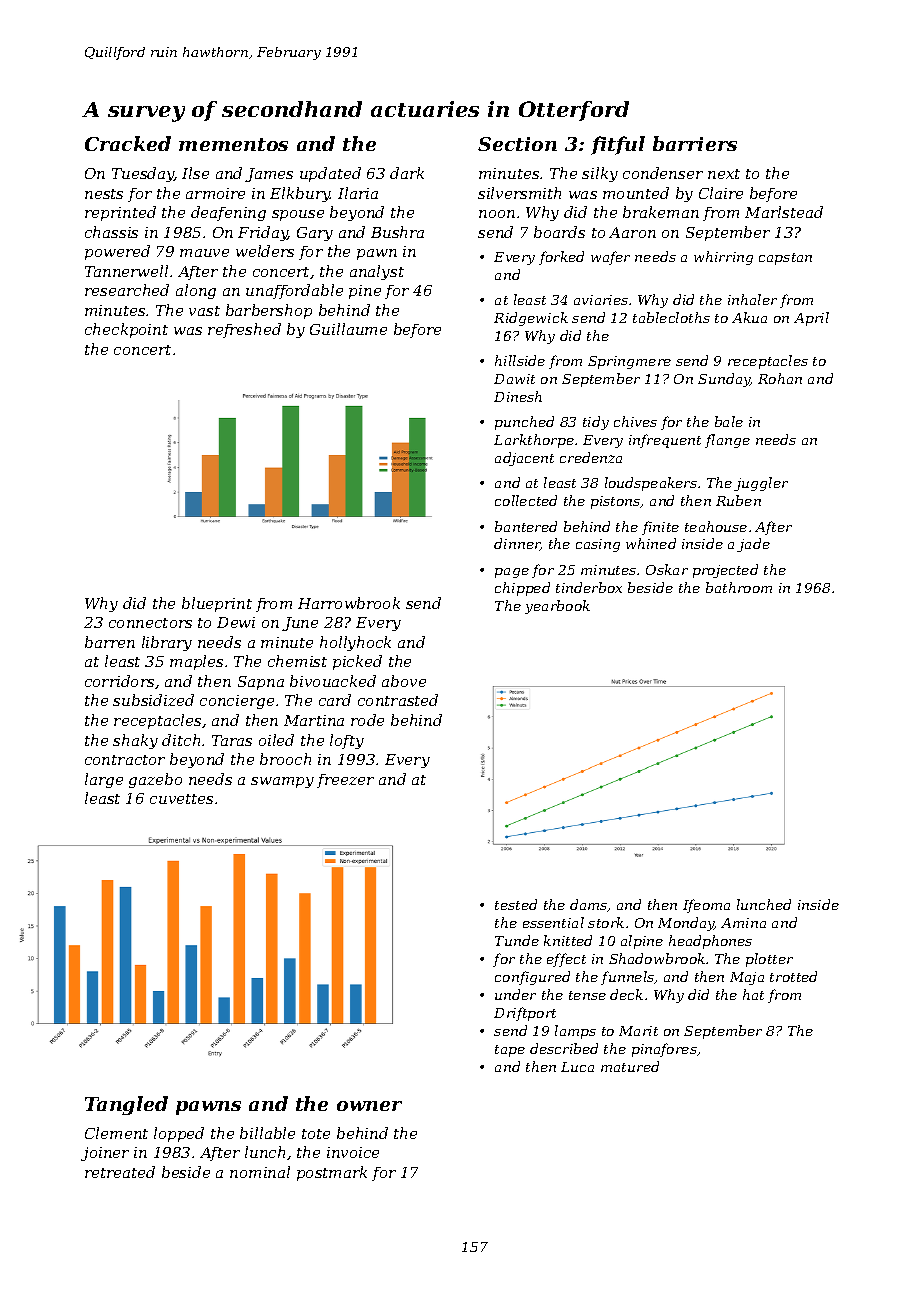 This screenshot has width=924, height=1308. Describe the element at coordinates (632, 232) in the screenshot. I see `Aaron` at that location.
